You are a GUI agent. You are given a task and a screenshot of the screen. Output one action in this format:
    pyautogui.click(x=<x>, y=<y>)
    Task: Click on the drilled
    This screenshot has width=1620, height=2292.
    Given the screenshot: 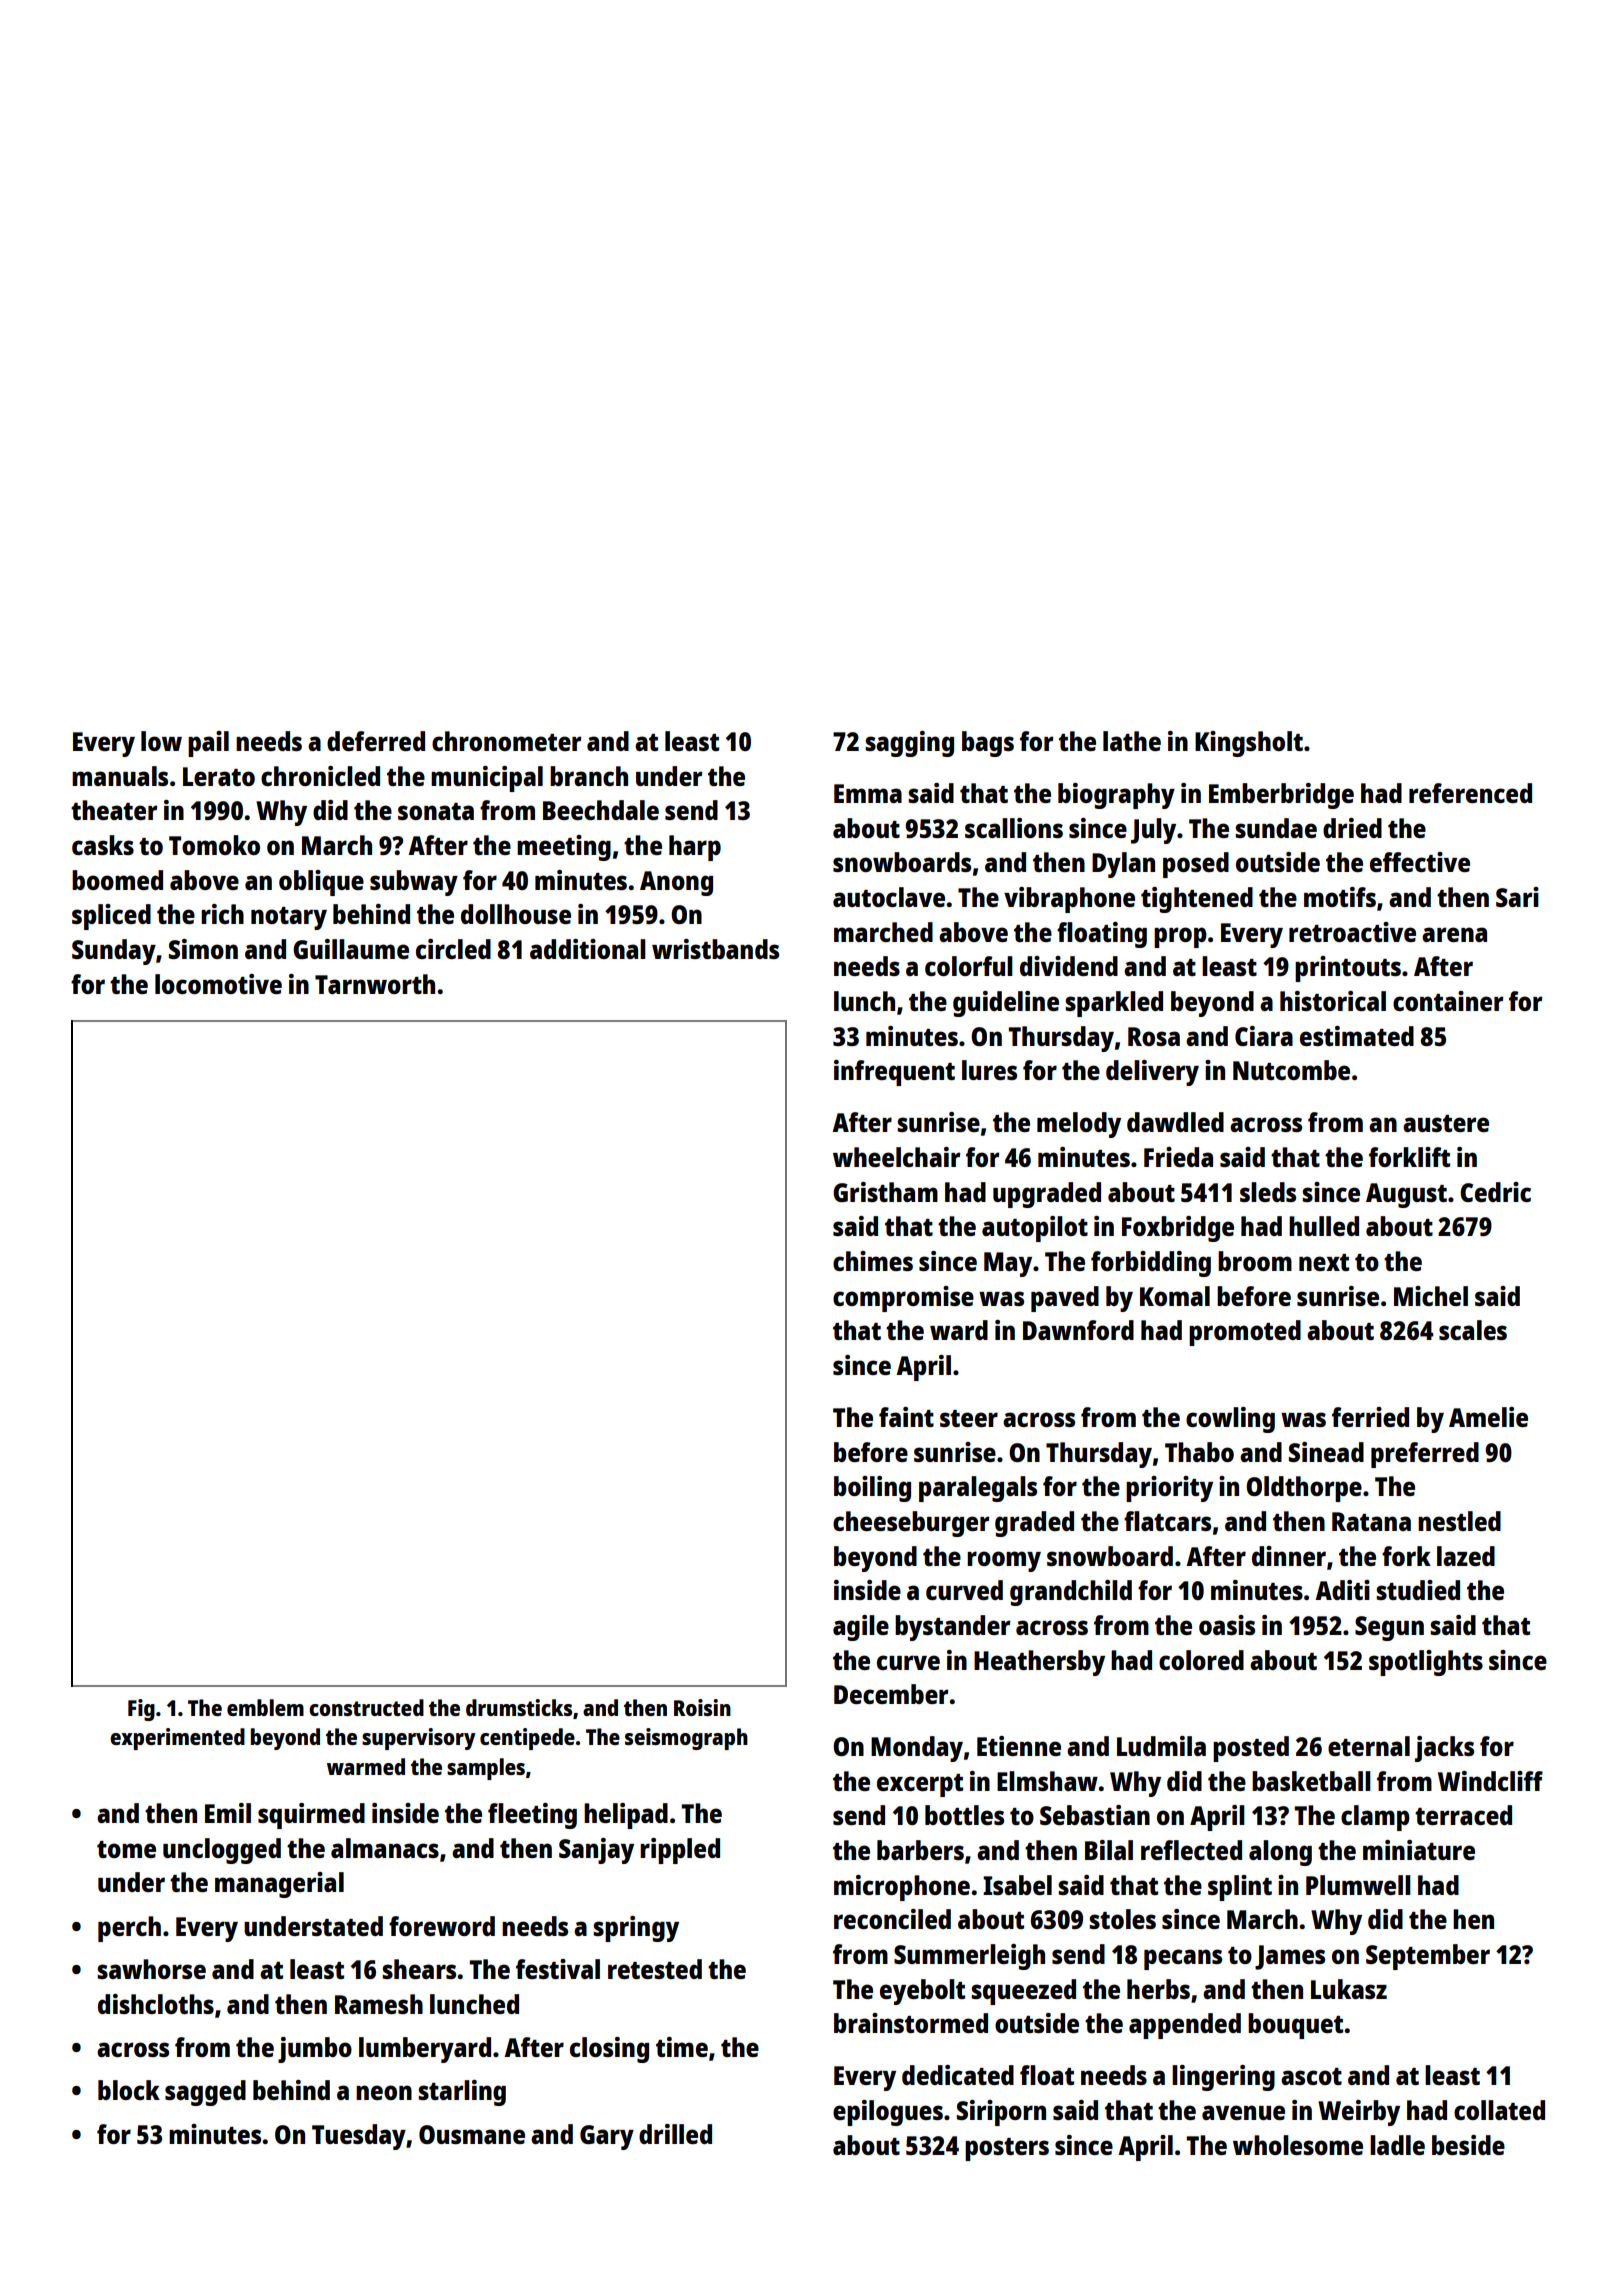 What is the action you would take?
    pyautogui.click(x=675, y=2134)
